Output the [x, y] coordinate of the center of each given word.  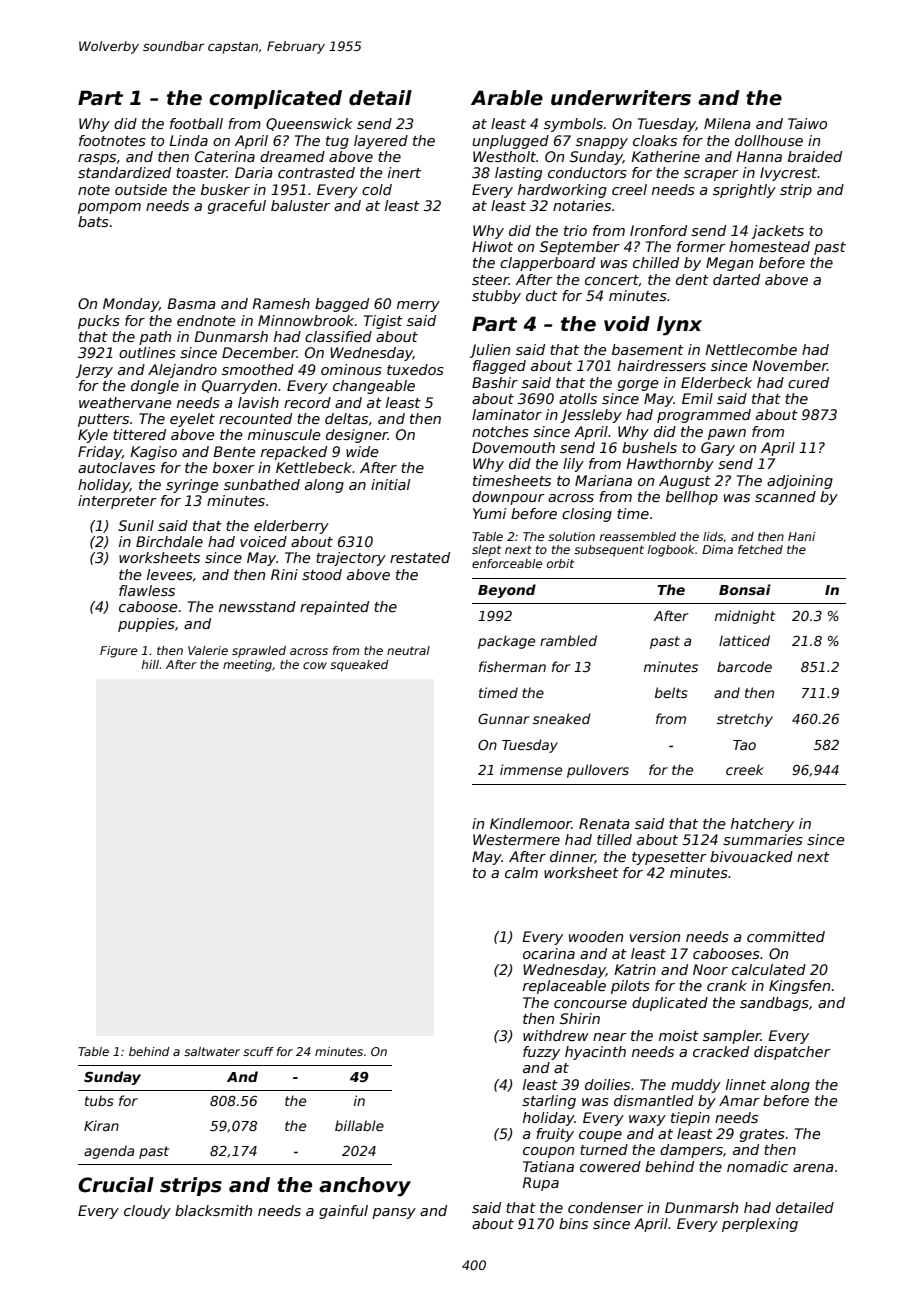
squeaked [359, 666]
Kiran [101, 1125]
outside [141, 189]
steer [490, 280]
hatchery [762, 825]
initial [391, 484]
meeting [247, 666]
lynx [679, 326]
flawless [147, 590]
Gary [718, 449]
